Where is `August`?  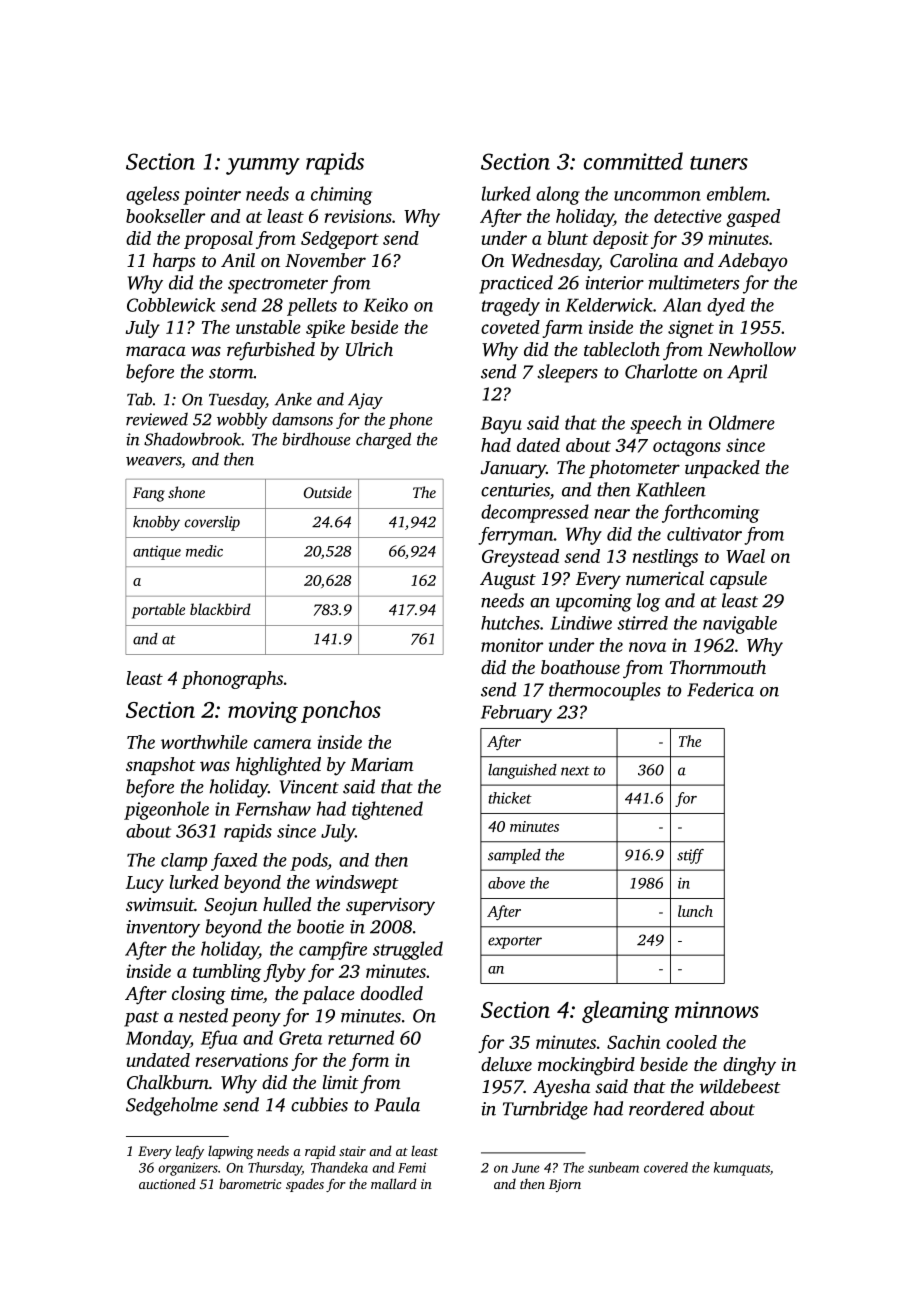
August is located at coordinates (508, 581).
